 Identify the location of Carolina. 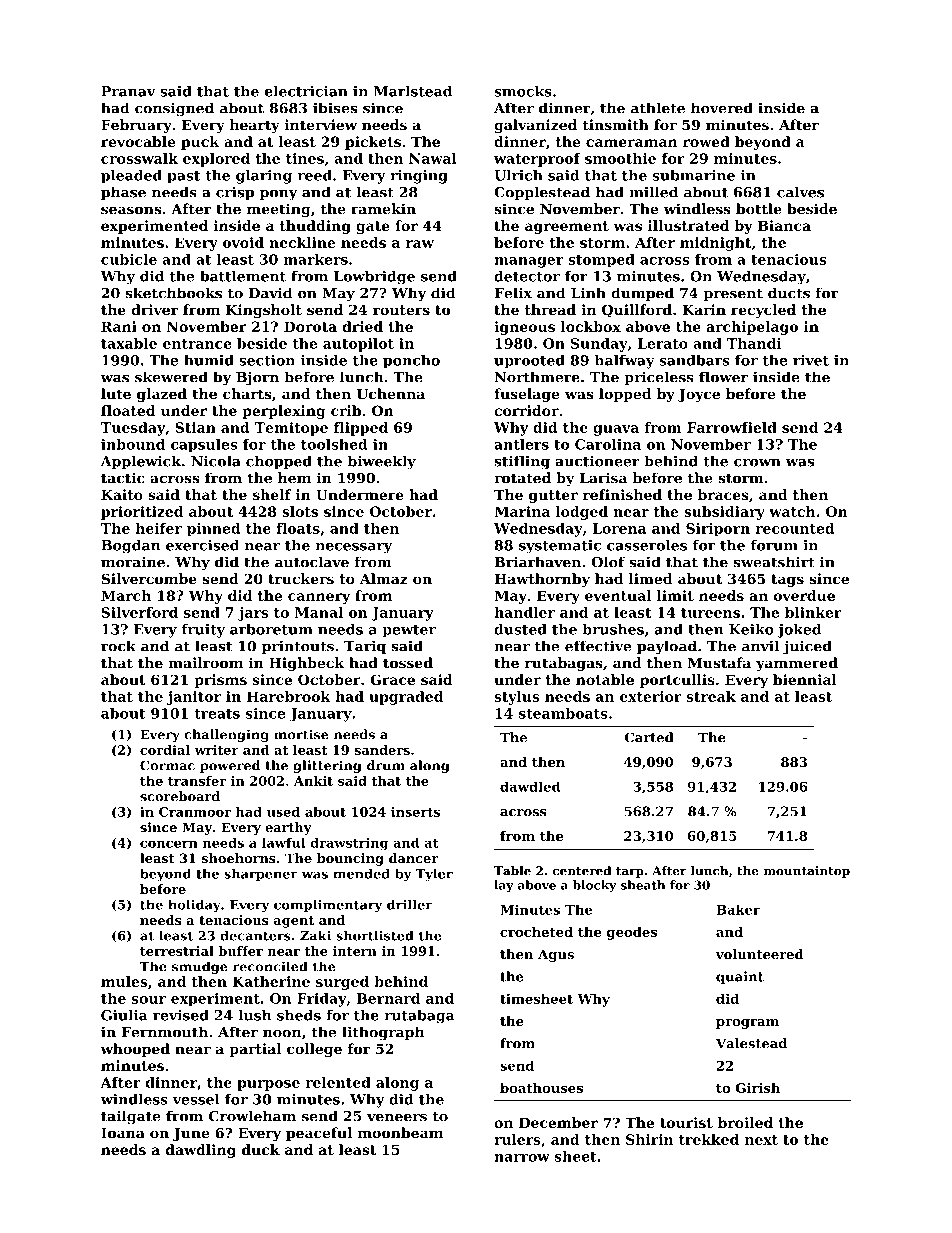
(608, 444).
